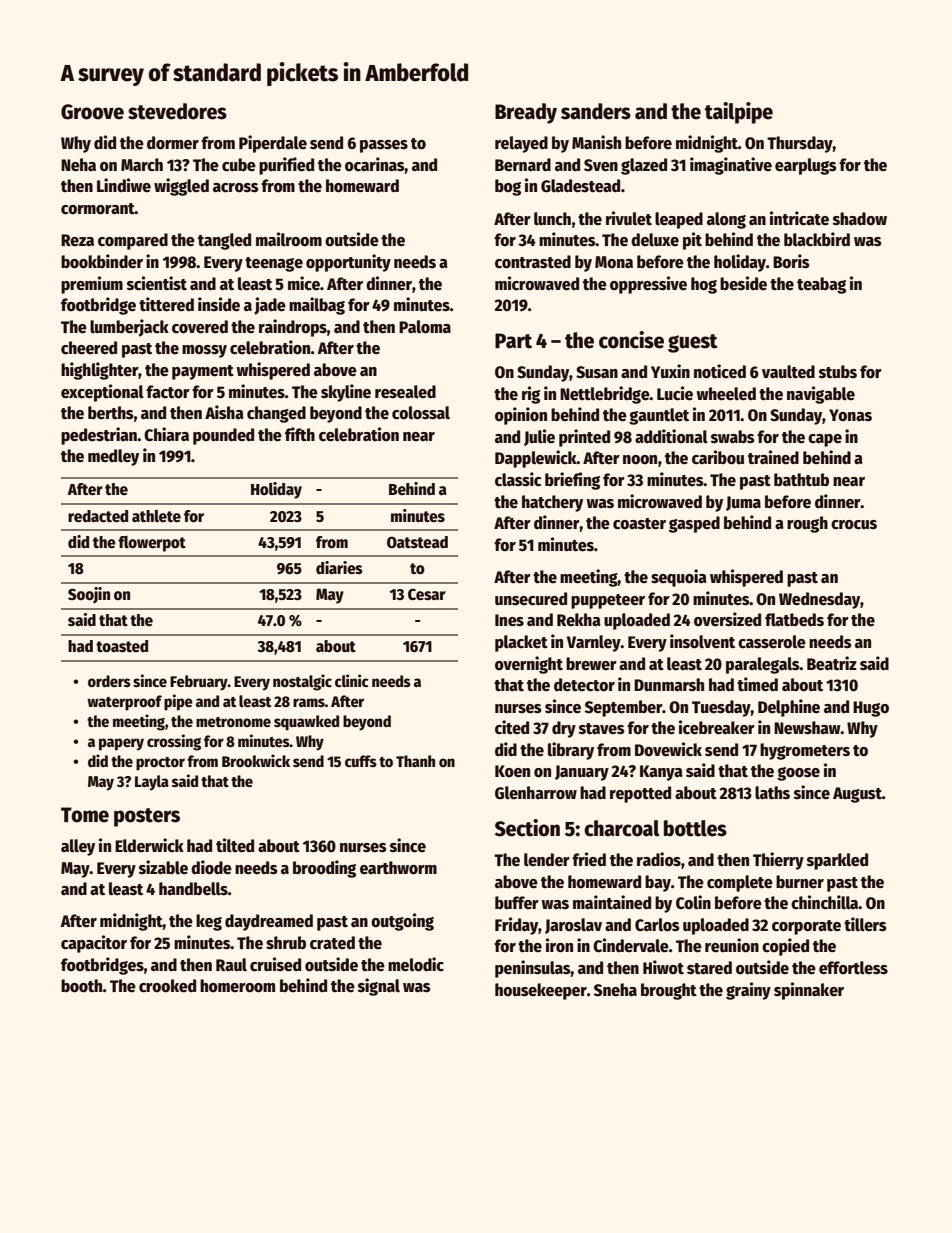 This document has width=952, height=1233. Describe the element at coordinates (177, 111) in the document. I see `stevedores` at that location.
